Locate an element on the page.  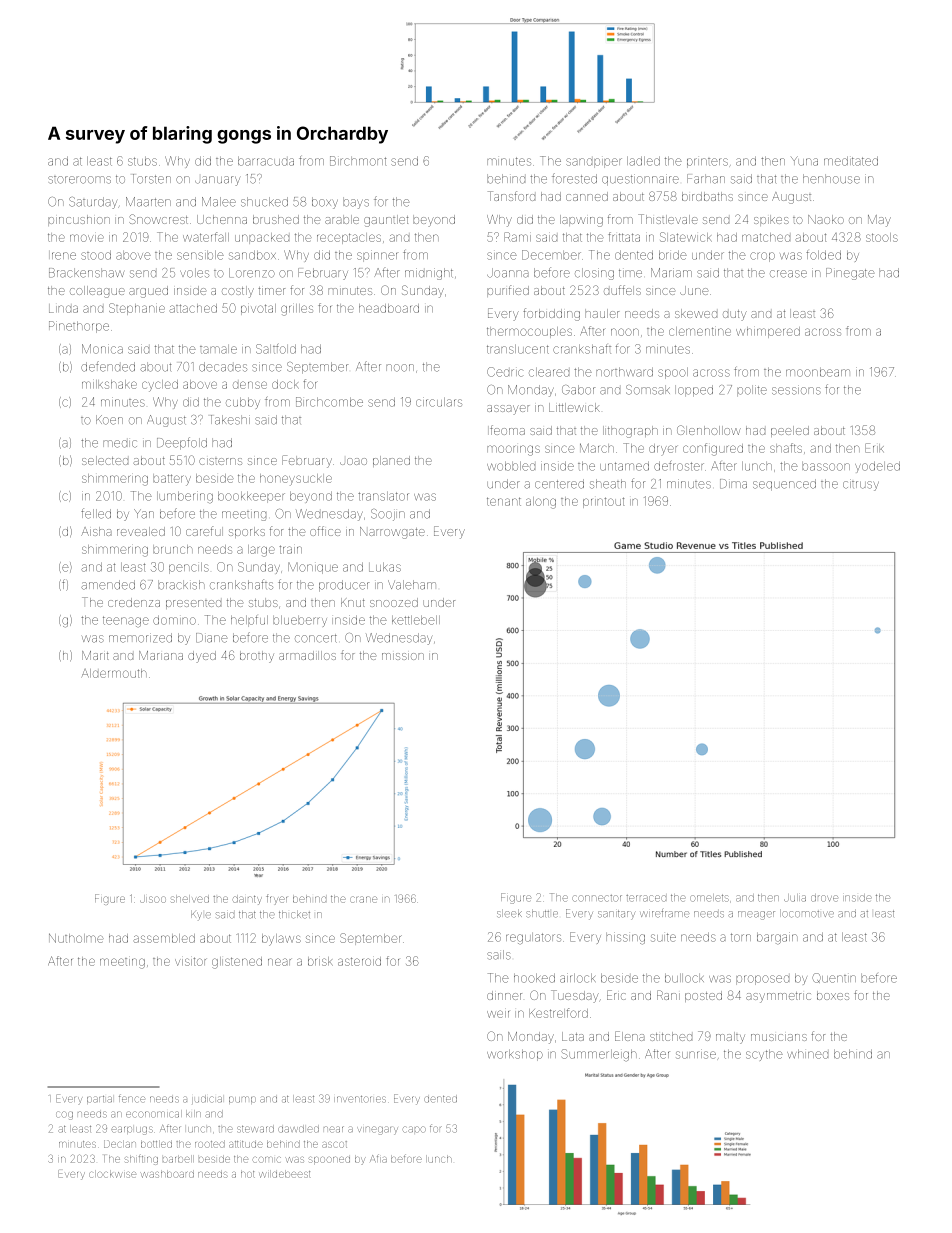
Yuna is located at coordinates (804, 161).
